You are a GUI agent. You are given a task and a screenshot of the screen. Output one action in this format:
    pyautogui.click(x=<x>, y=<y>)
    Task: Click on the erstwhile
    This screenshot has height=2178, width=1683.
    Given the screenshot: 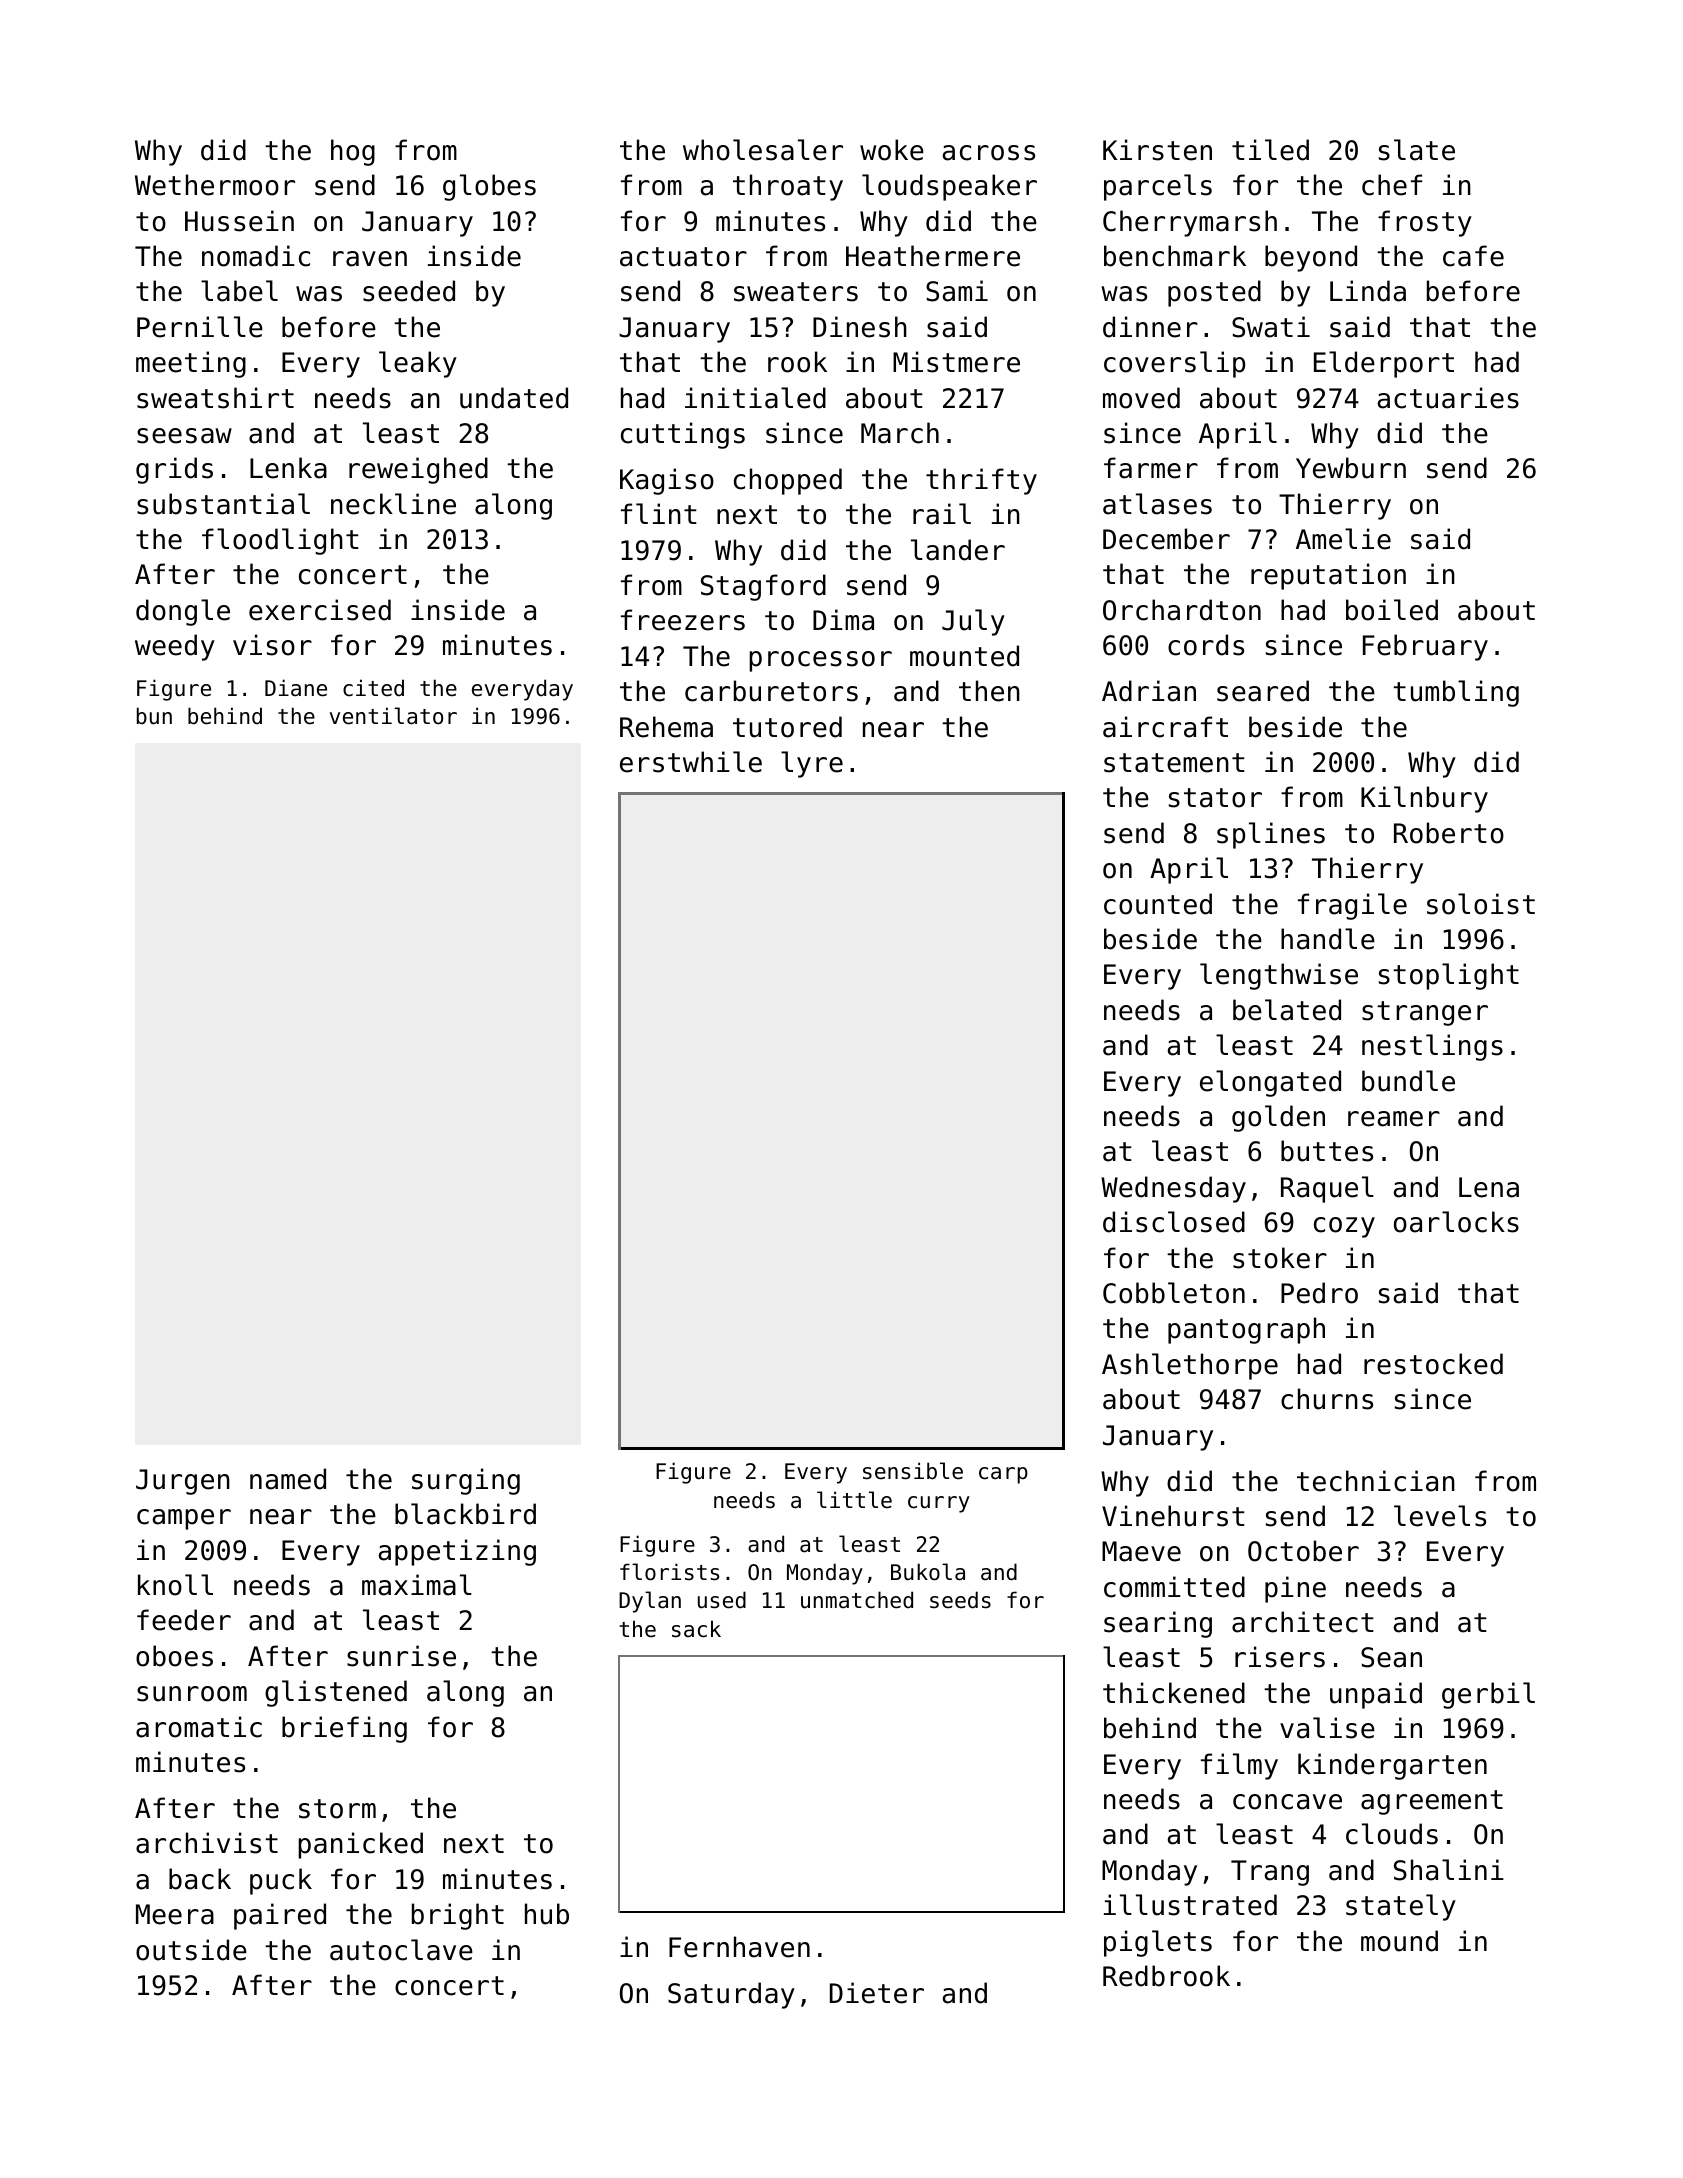 What is the action you would take?
    pyautogui.click(x=691, y=762)
